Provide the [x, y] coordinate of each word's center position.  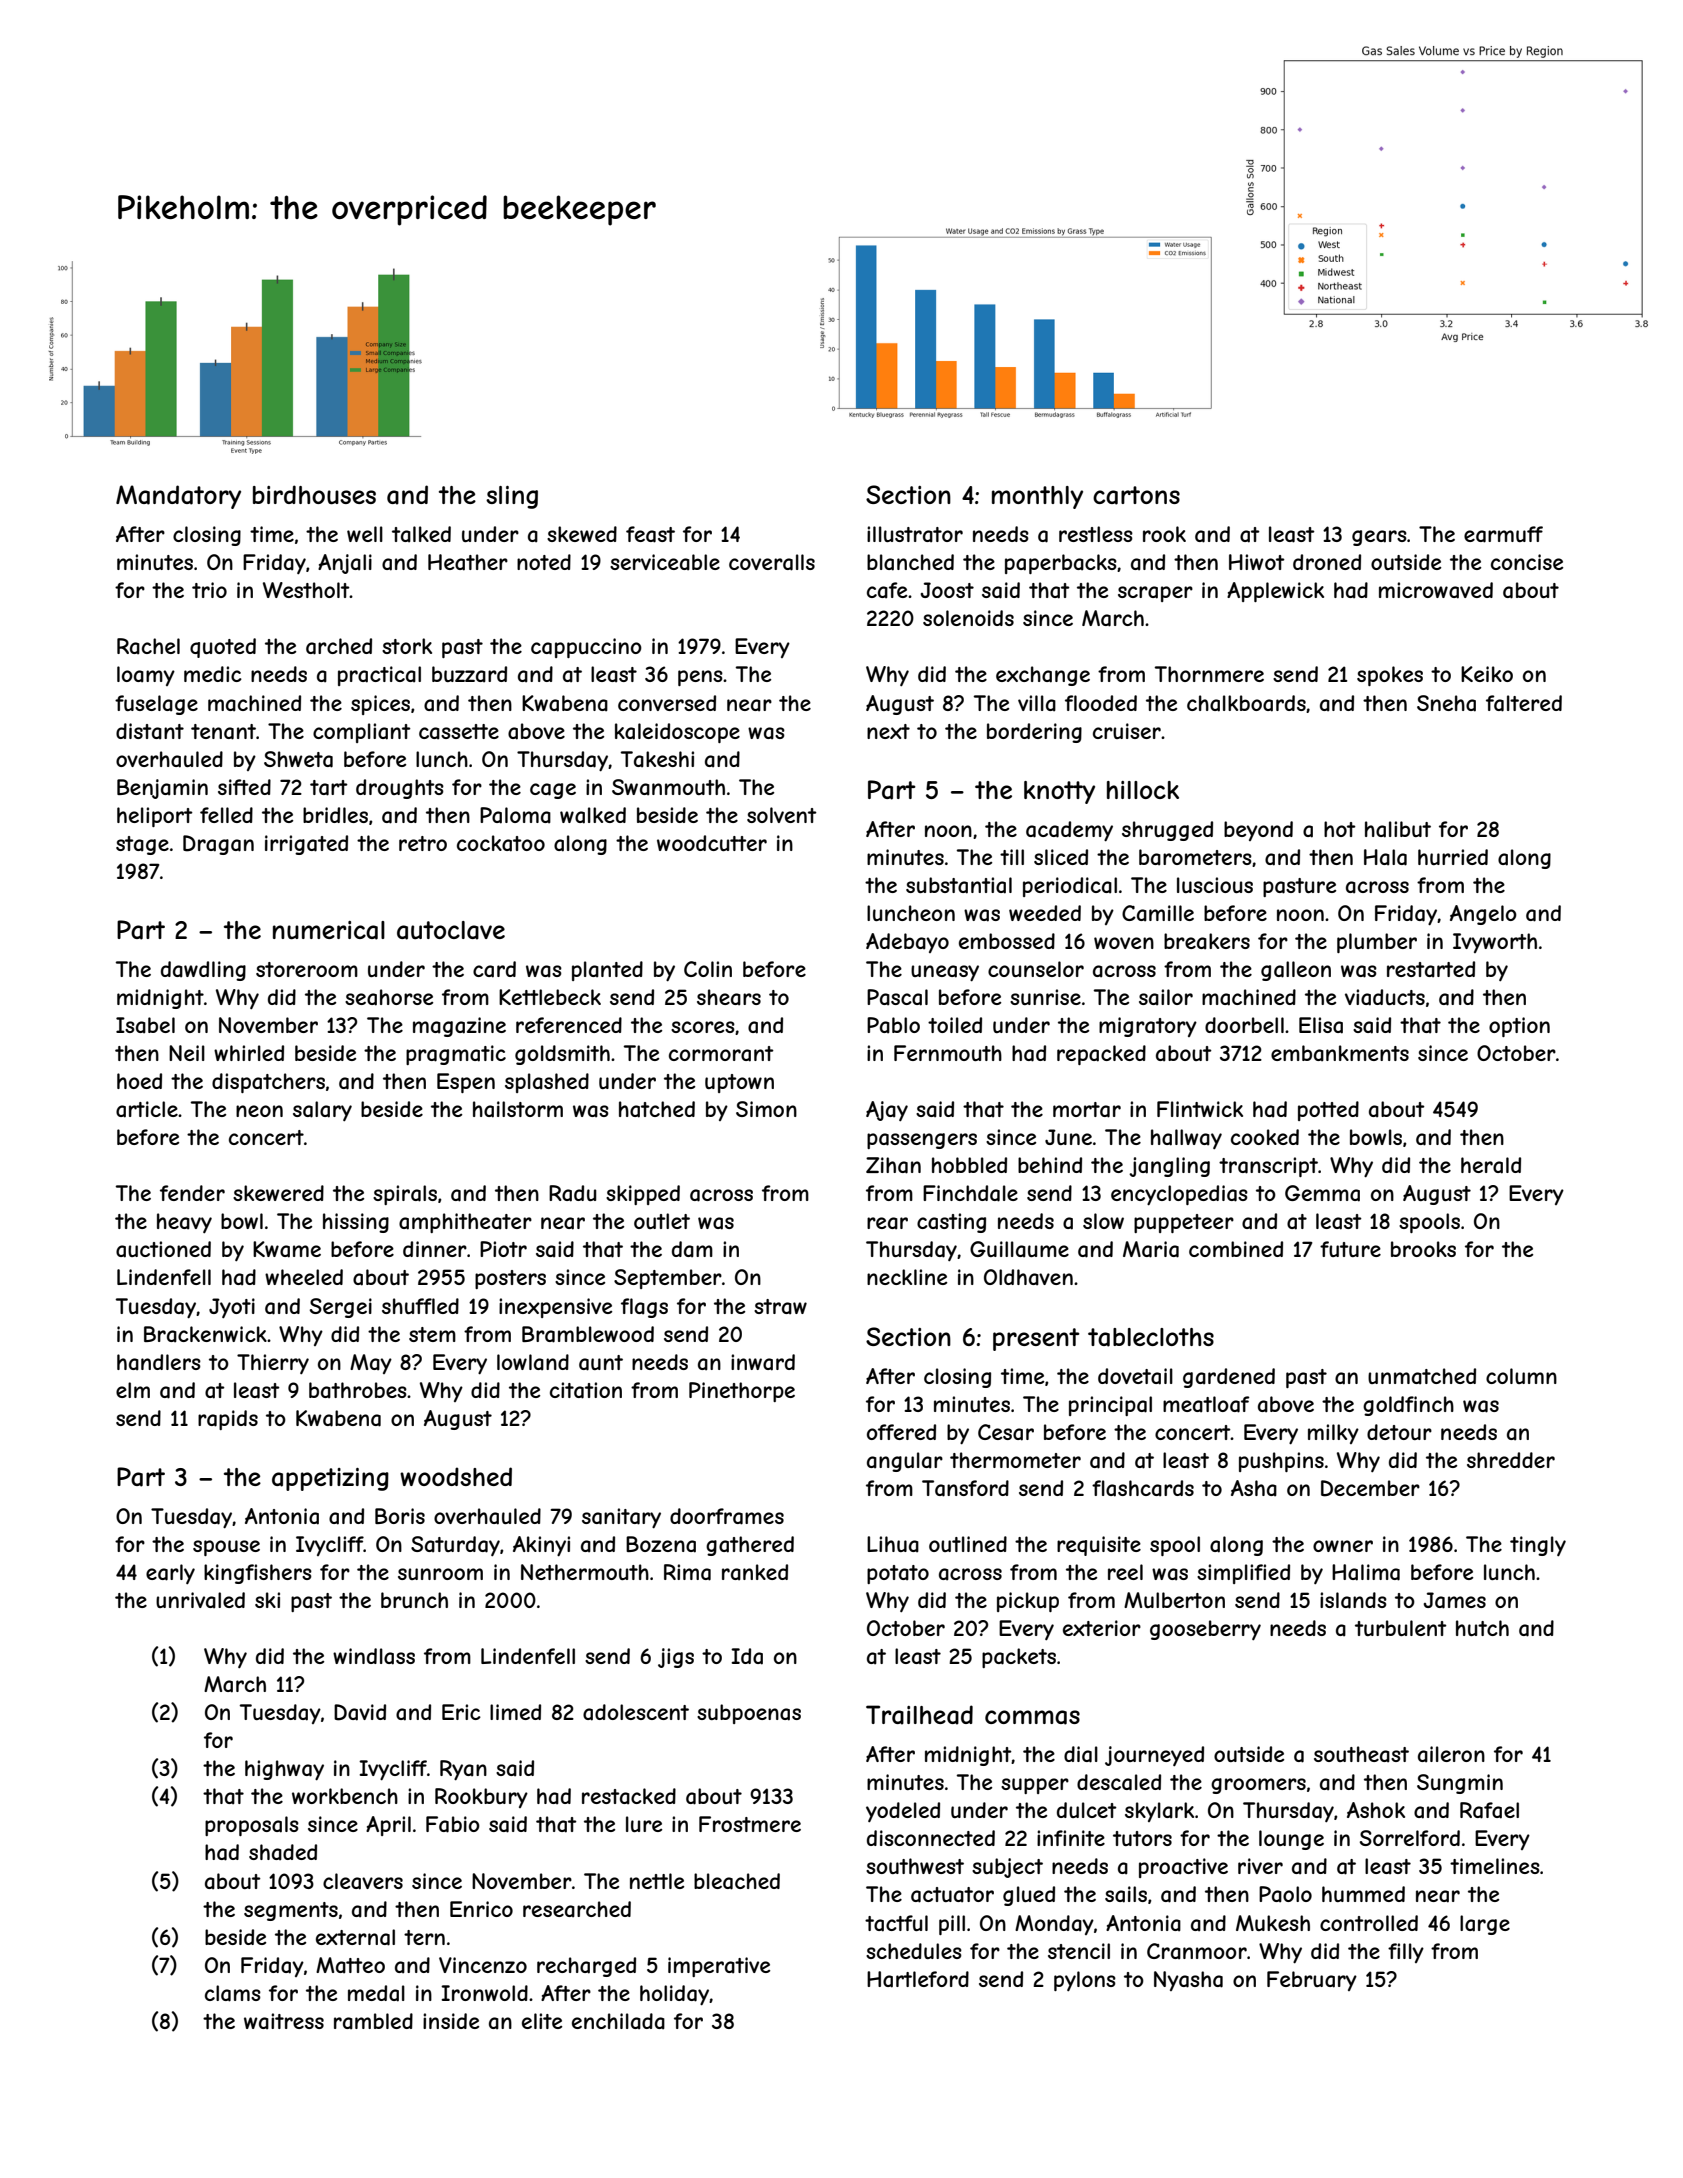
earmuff [1503, 534]
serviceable [665, 562]
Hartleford [918, 1979]
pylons [1085, 1981]
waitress [284, 2021]
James [1455, 1600]
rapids [228, 1420]
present [1036, 1339]
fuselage [156, 705]
